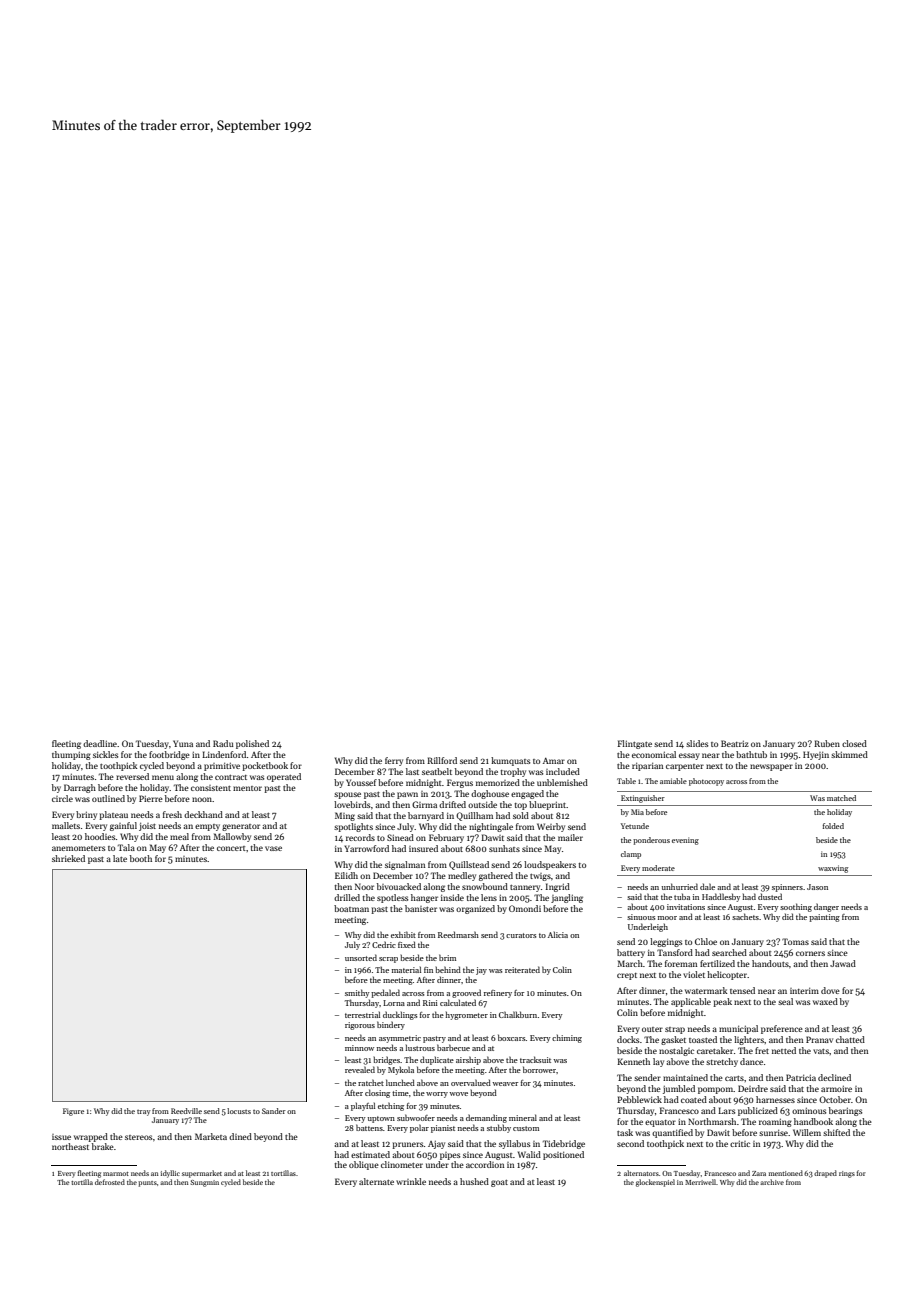  Describe the element at coordinates (680, 886) in the screenshot. I see `unhurried` at that location.
